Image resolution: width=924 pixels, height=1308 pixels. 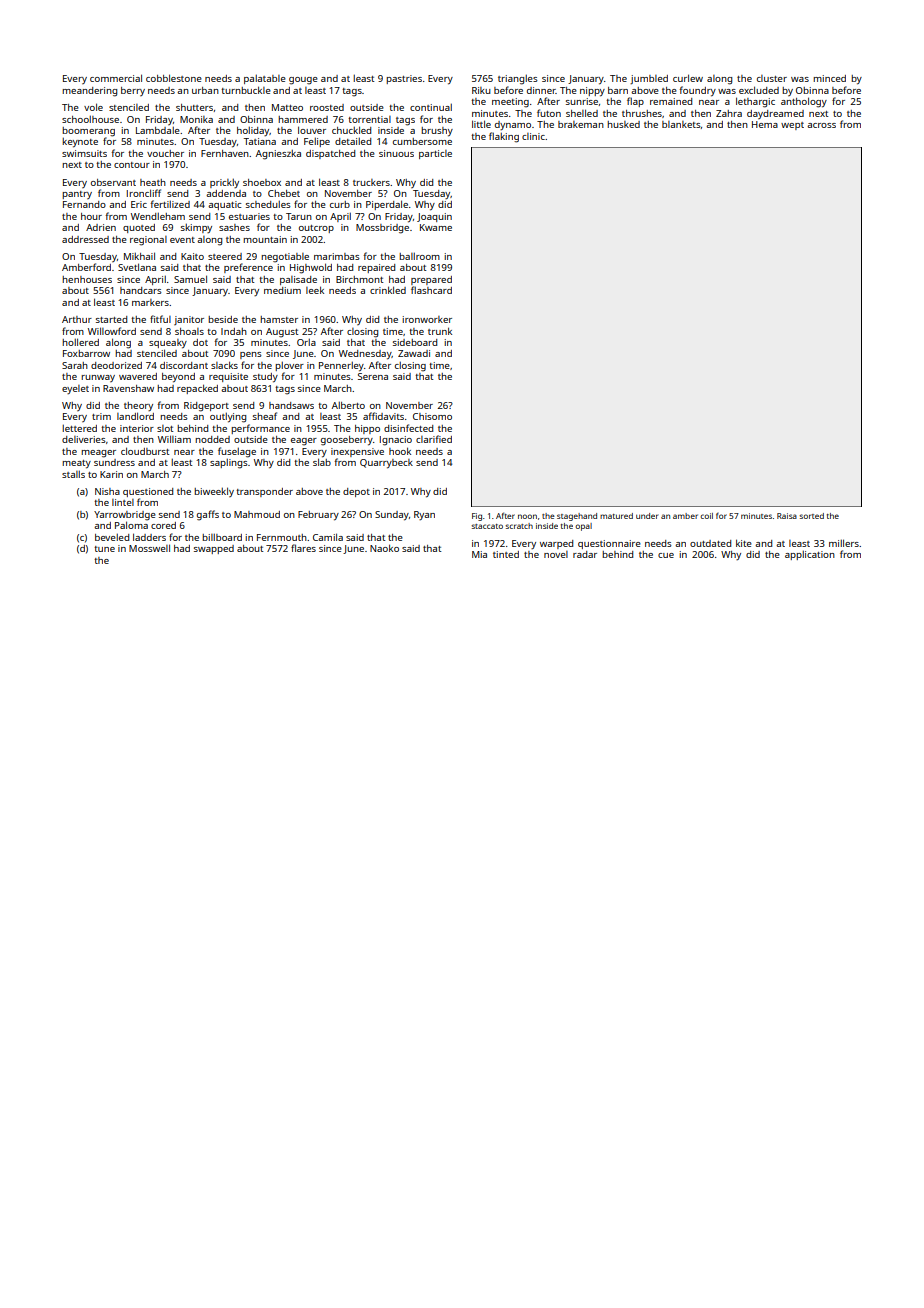 I want to click on prepared, so click(x=431, y=280).
